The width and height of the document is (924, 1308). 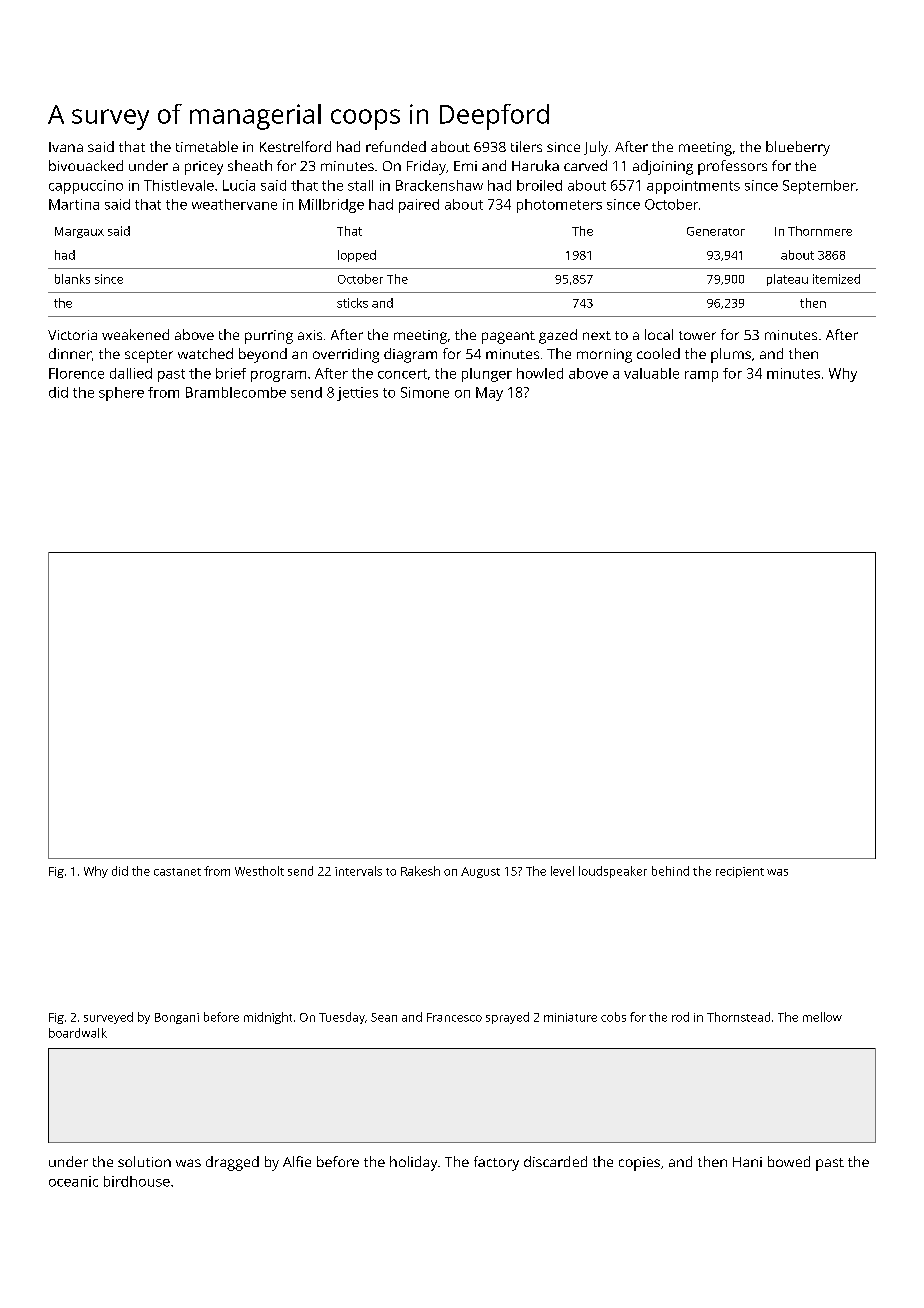 I want to click on Sean, so click(x=384, y=1017).
